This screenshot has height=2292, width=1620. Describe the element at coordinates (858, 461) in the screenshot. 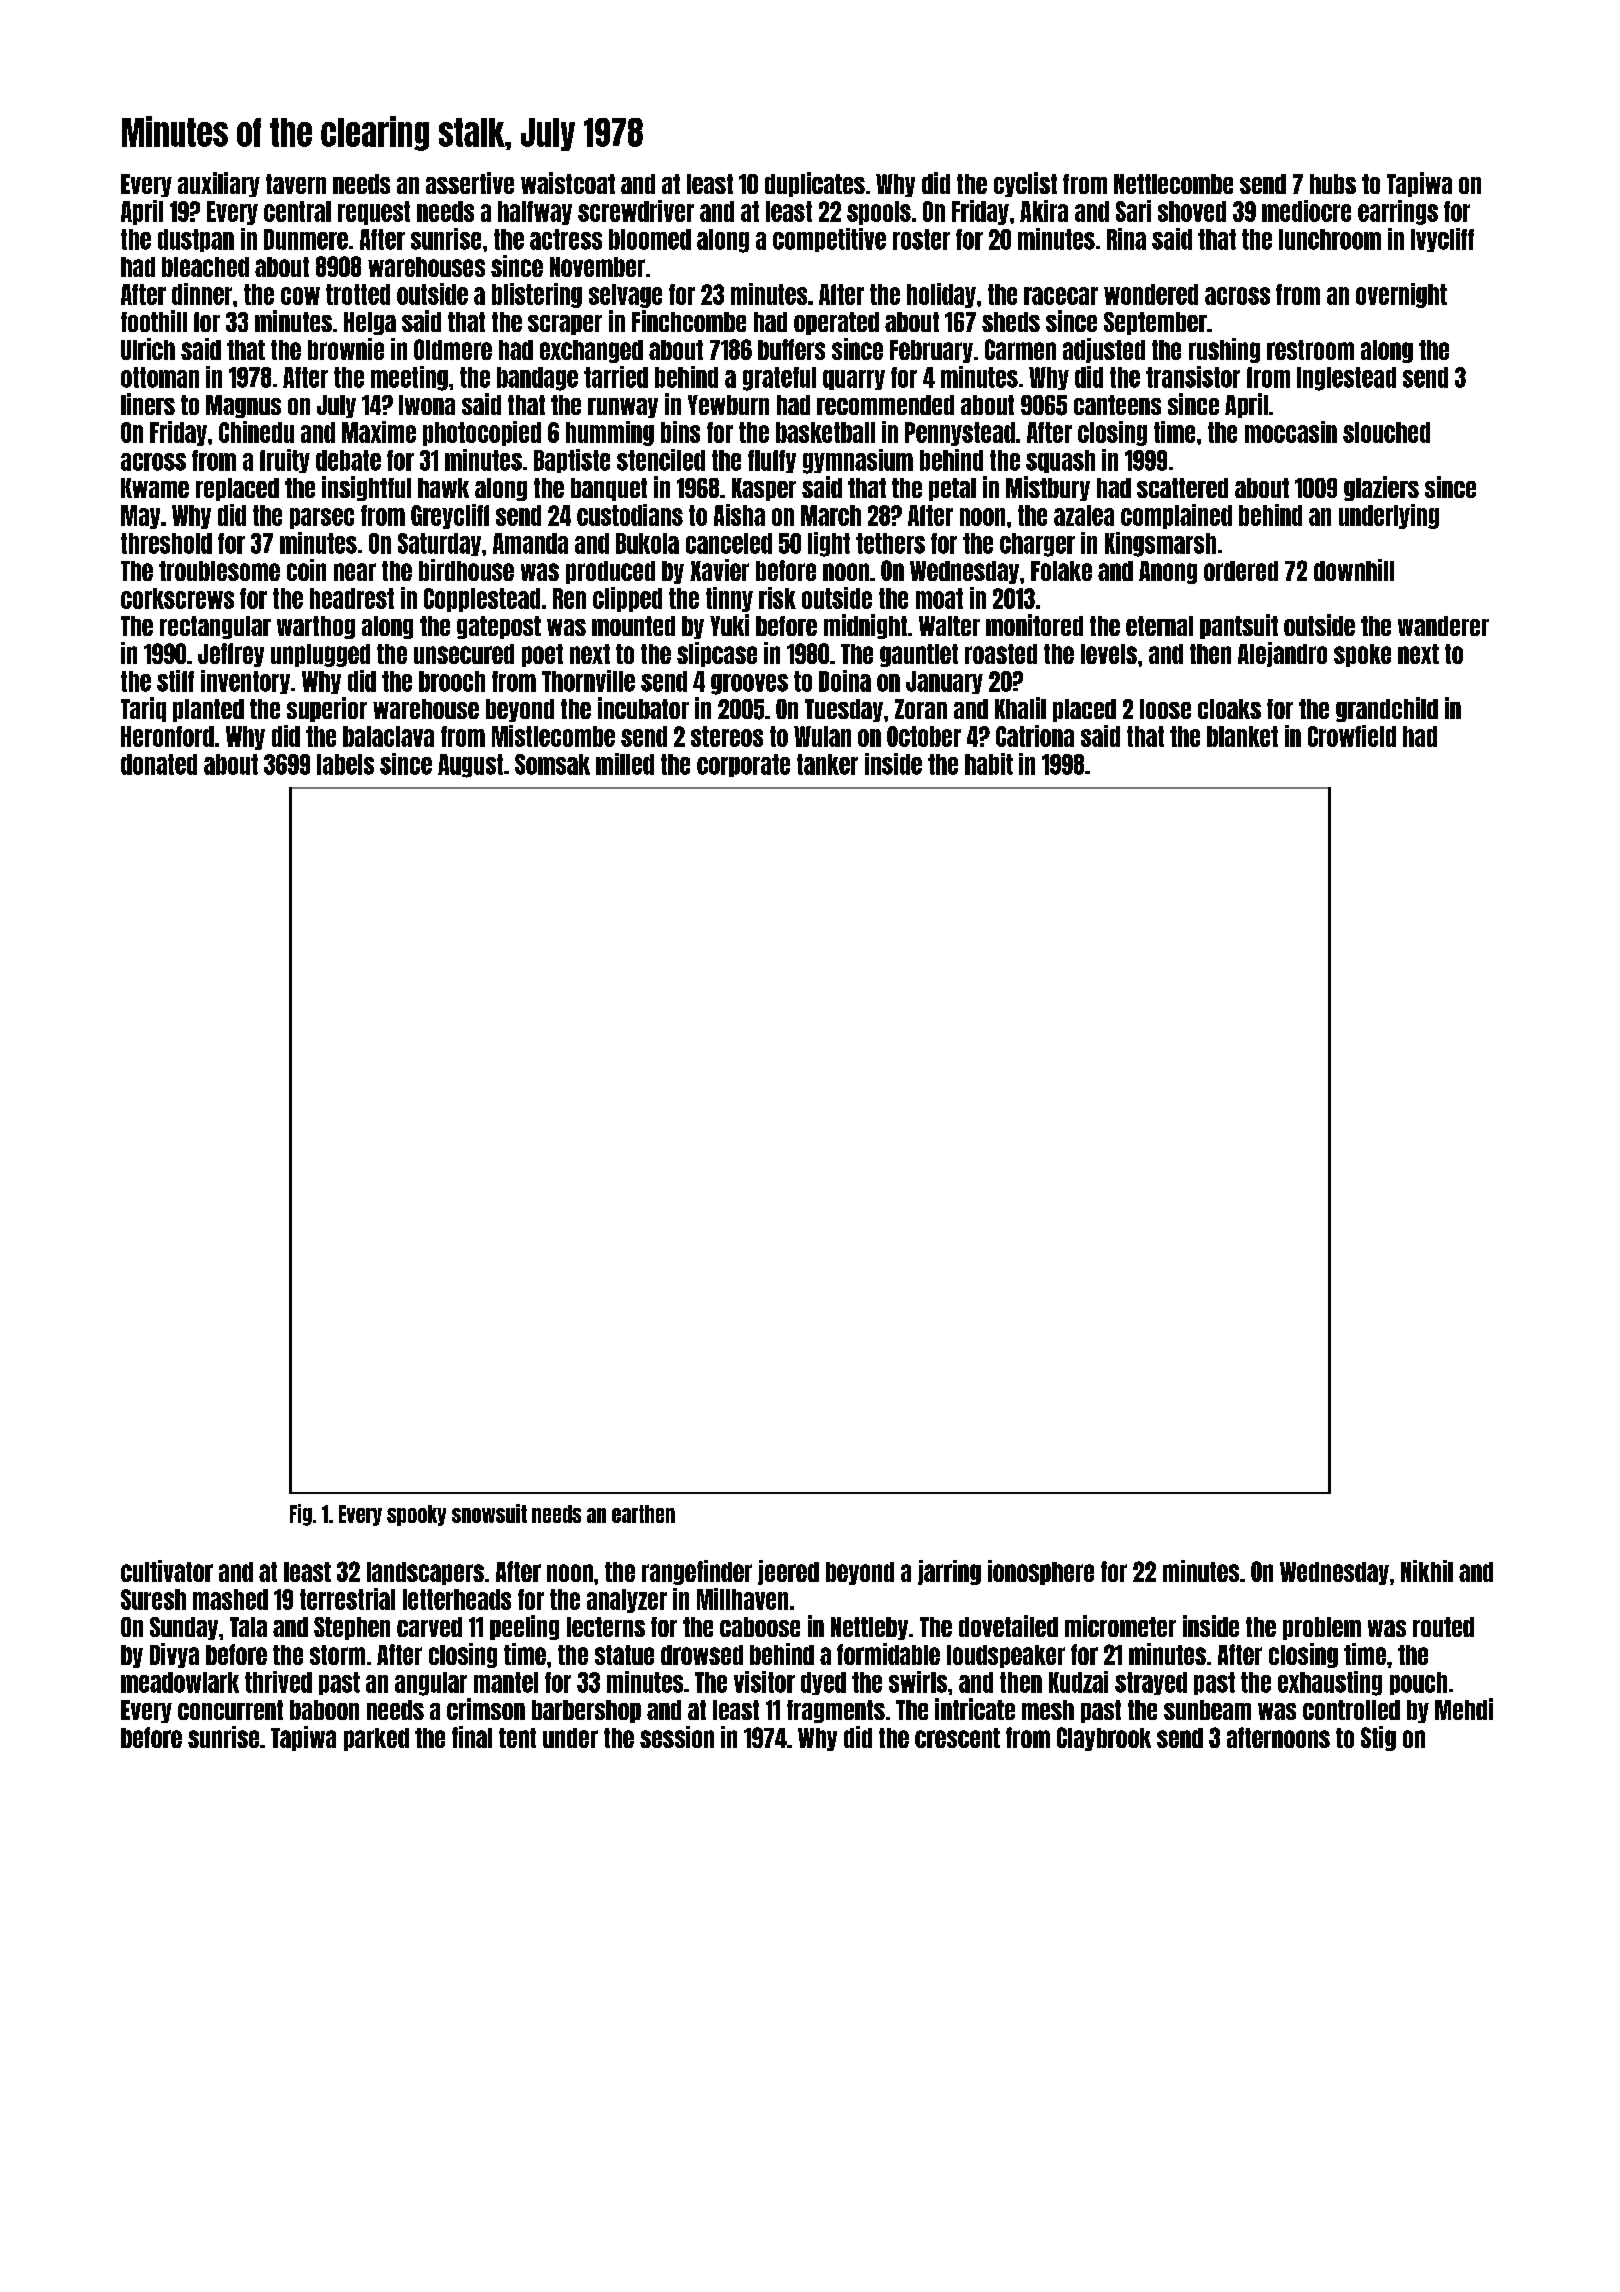

I see `gymnasium` at that location.
